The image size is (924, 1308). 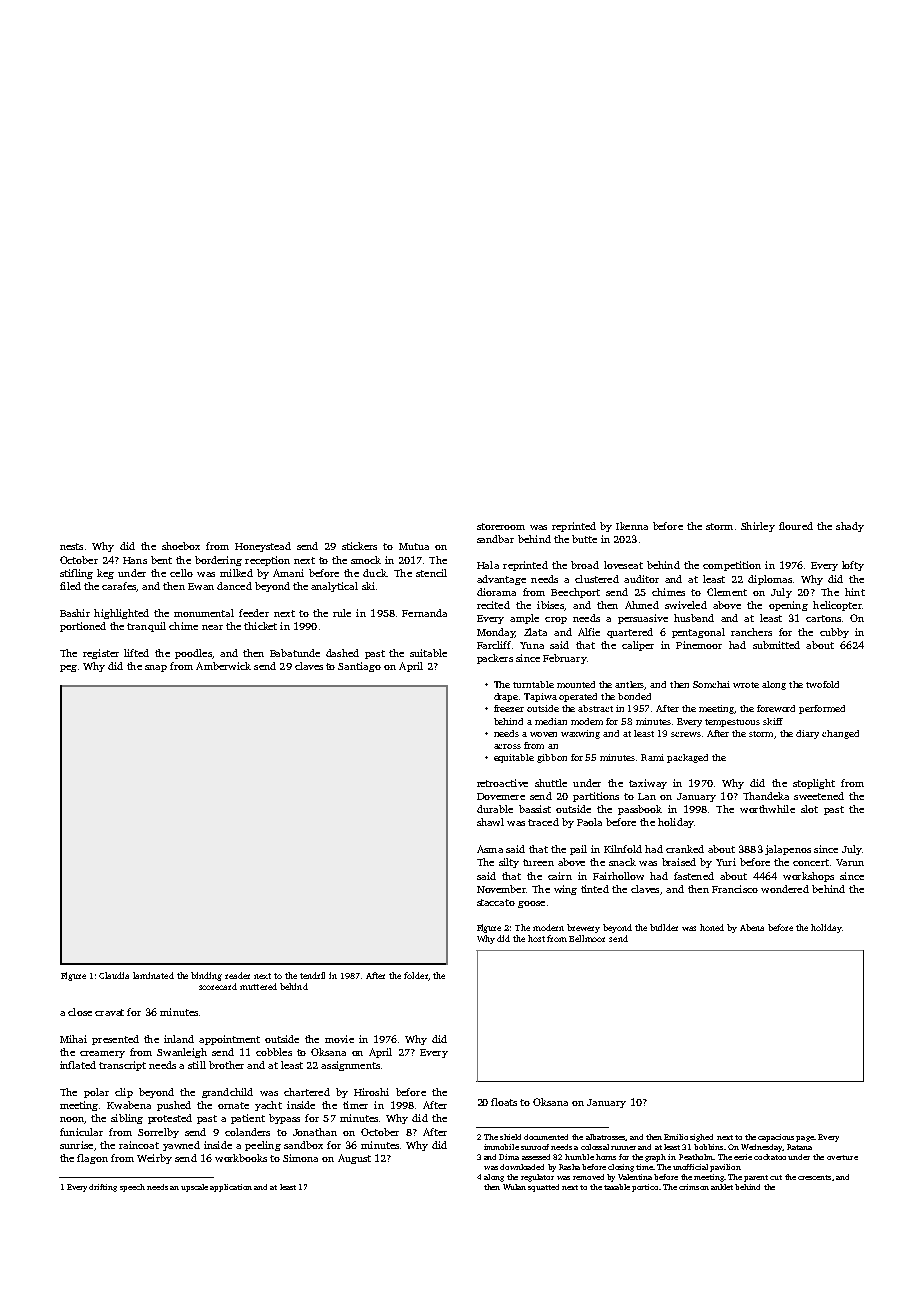 What do you see at coordinates (156, 668) in the image?
I see `snap` at bounding box center [156, 668].
